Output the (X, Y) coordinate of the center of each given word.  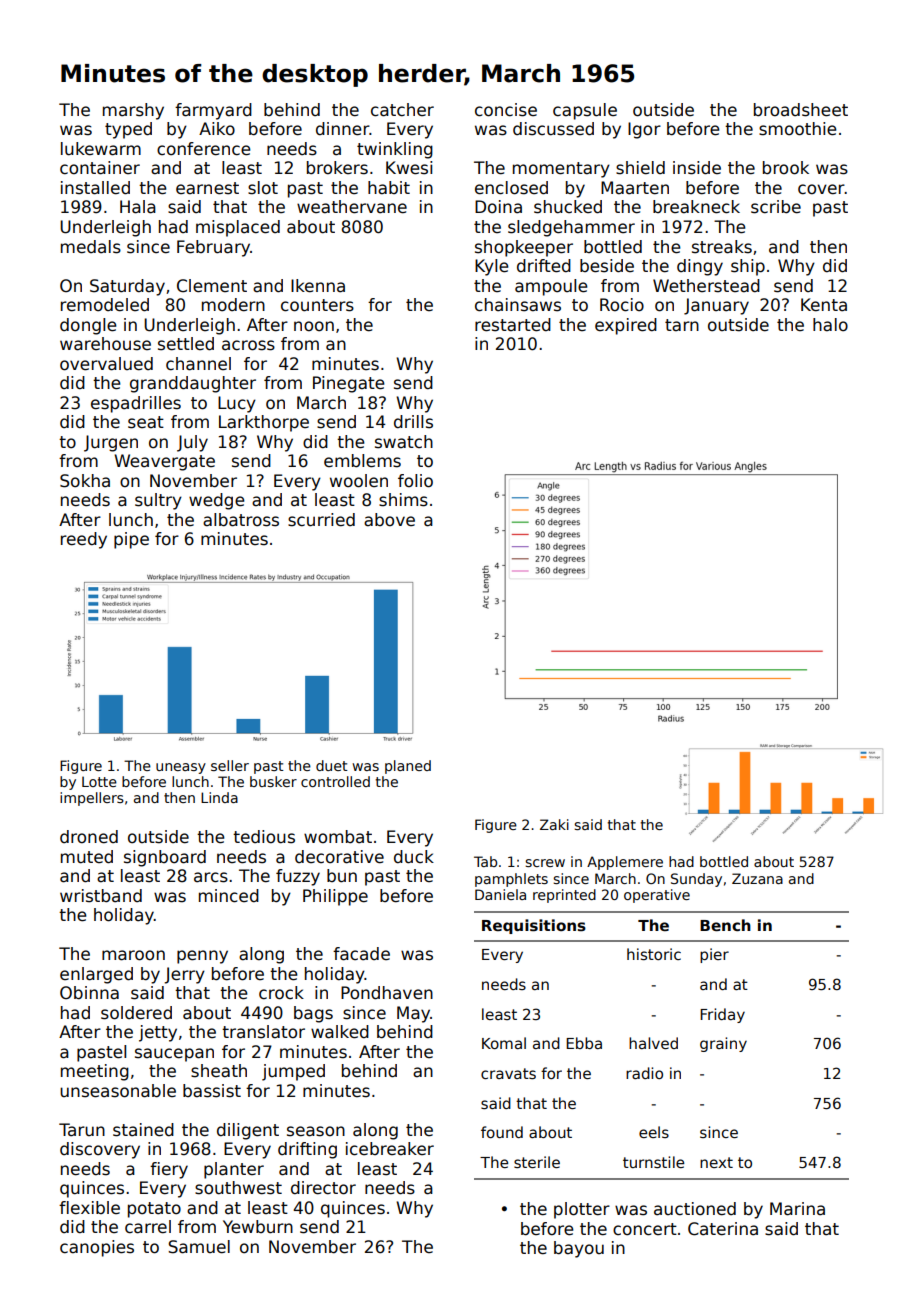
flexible (89, 1208)
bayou (579, 1249)
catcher (402, 110)
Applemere (625, 863)
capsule (585, 111)
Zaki (554, 824)
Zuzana (757, 878)
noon (314, 326)
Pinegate (349, 384)
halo (830, 325)
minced (229, 896)
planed (408, 767)
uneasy (181, 768)
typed (128, 130)
